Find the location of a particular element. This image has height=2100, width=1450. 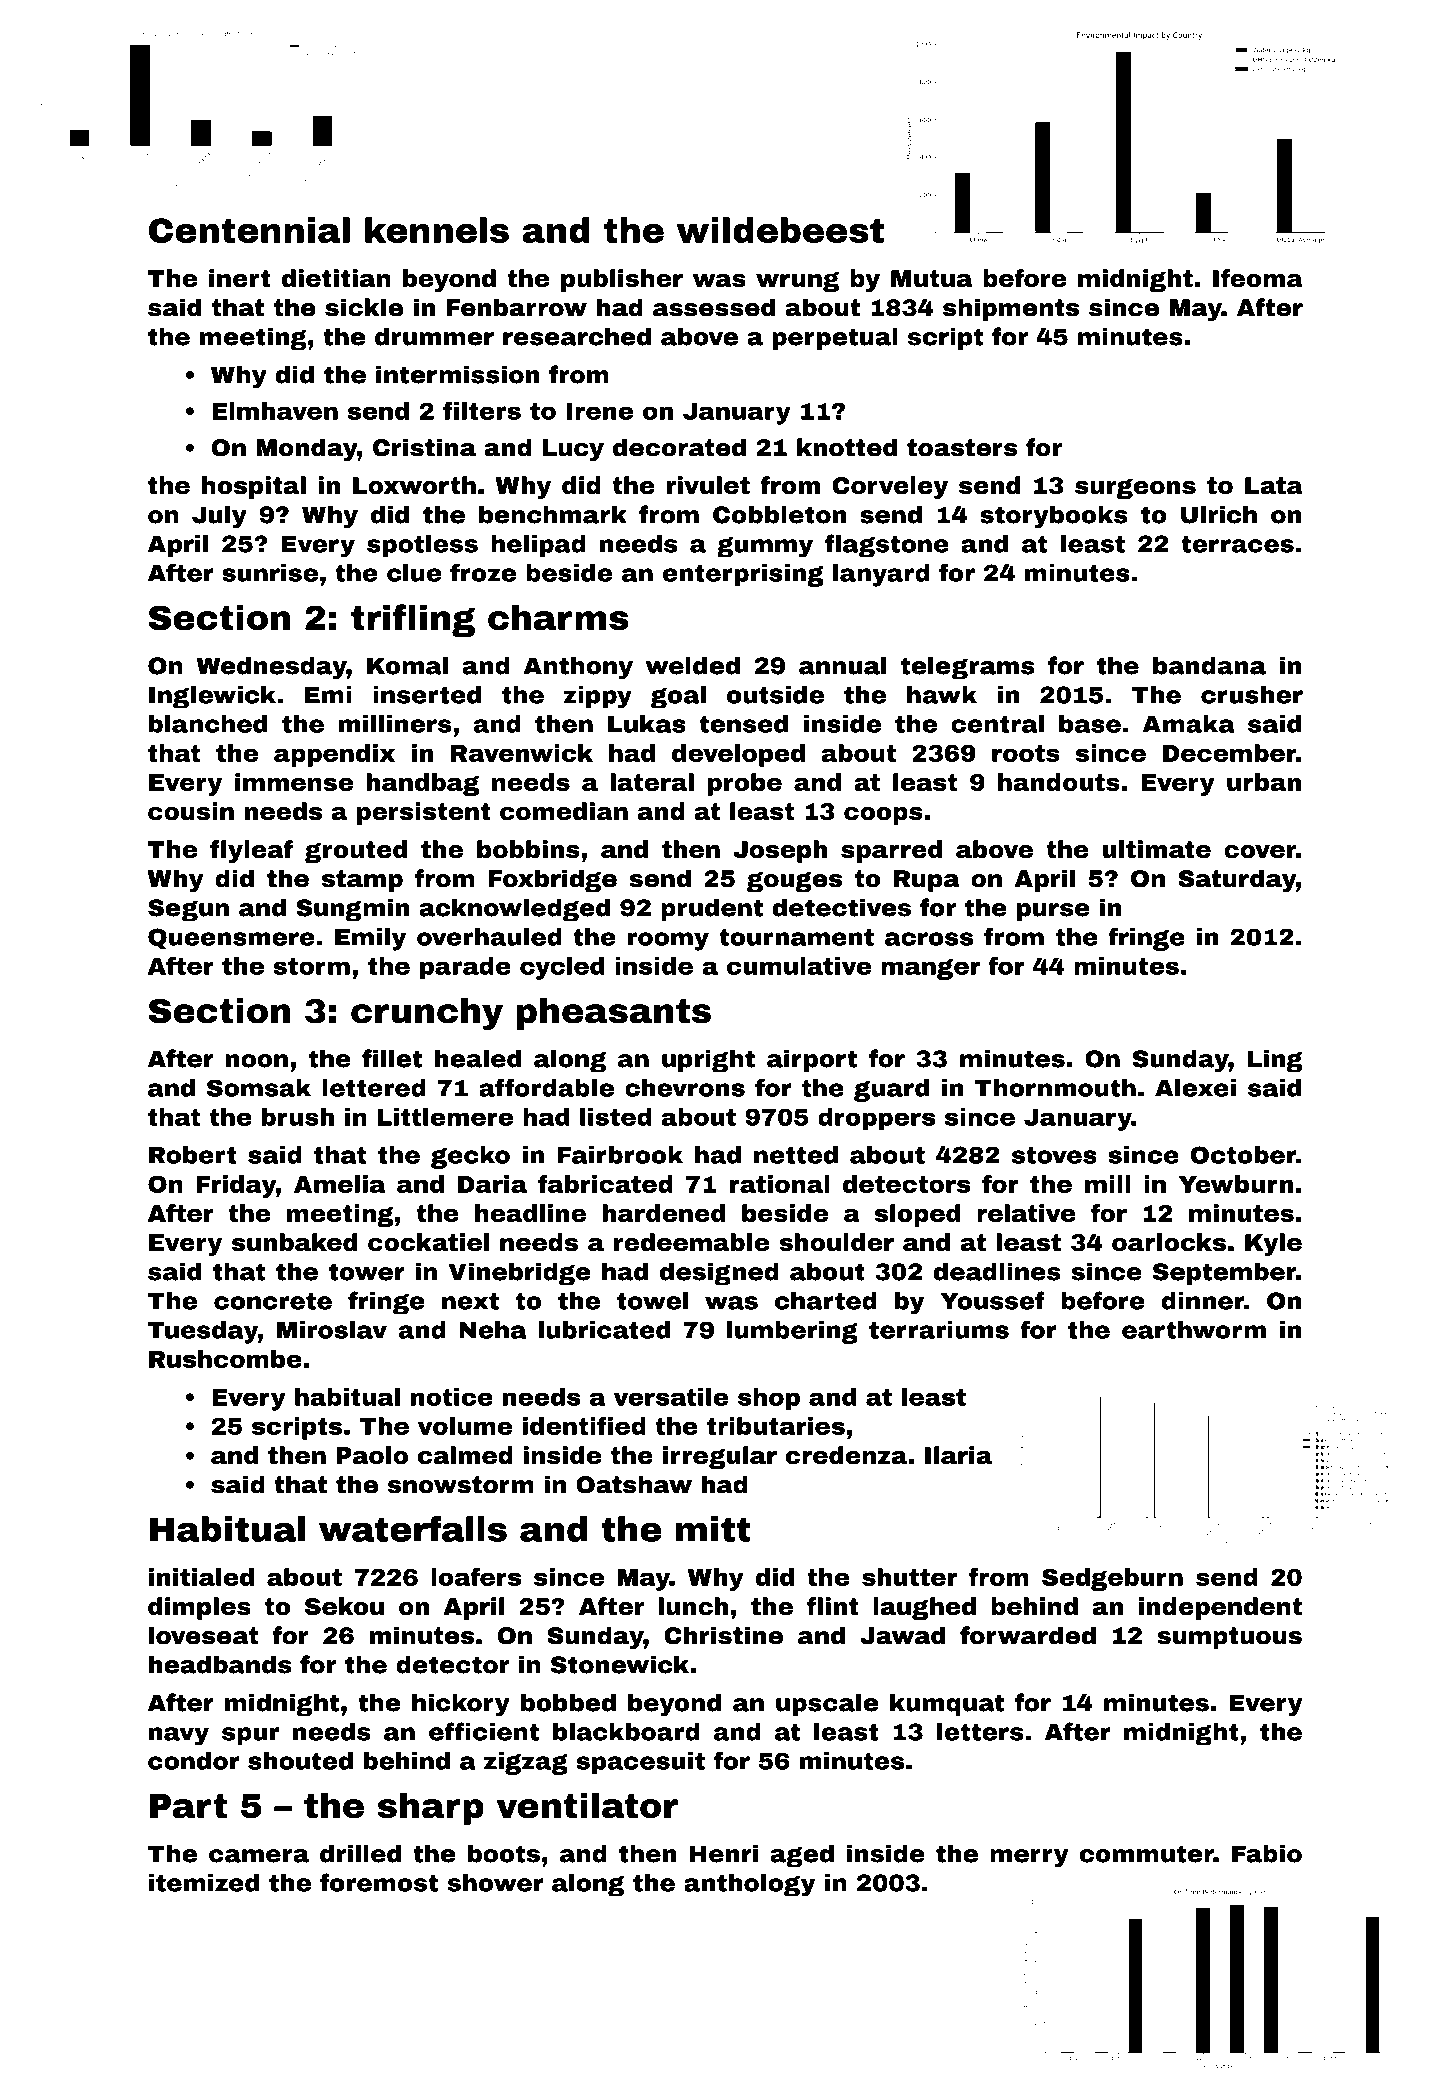

navy is located at coordinates (179, 1736).
